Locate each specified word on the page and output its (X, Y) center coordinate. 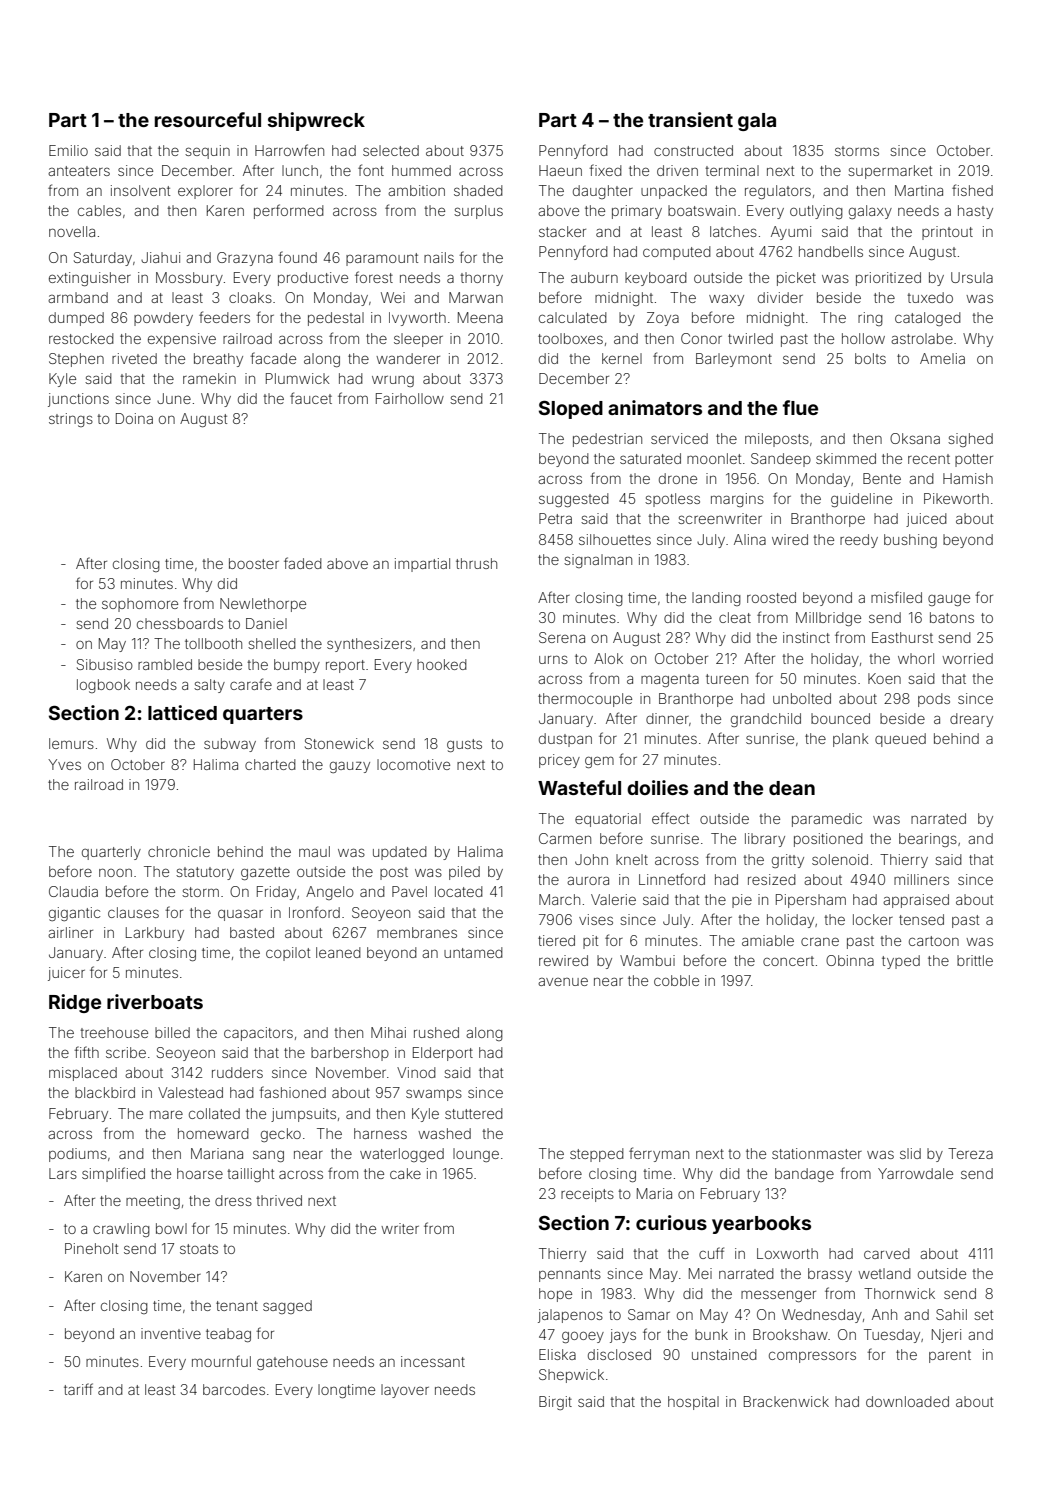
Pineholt (91, 1248)
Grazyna (245, 259)
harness (380, 1133)
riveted (134, 358)
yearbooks (761, 1225)
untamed (473, 952)
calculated (573, 317)
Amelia (942, 358)
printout (947, 233)
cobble (676, 980)
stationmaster (817, 1153)
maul (314, 851)
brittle (975, 960)
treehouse (114, 1032)
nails (439, 257)
